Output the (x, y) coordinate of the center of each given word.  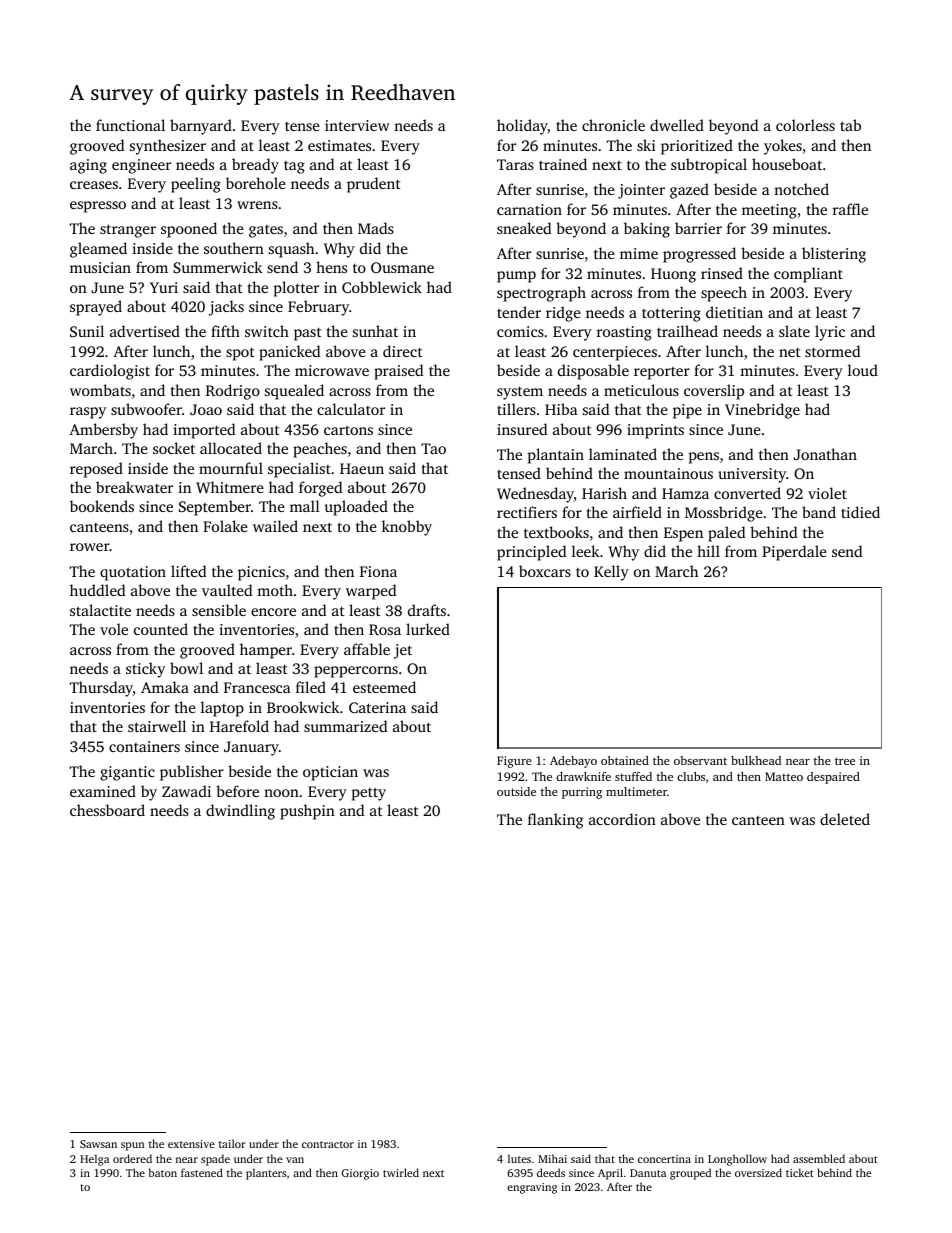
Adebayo (573, 762)
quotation (133, 573)
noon (281, 793)
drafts (427, 610)
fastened (202, 1172)
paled (726, 534)
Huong (673, 275)
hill (708, 551)
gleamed (98, 250)
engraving (532, 1188)
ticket (800, 1172)
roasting (624, 333)
